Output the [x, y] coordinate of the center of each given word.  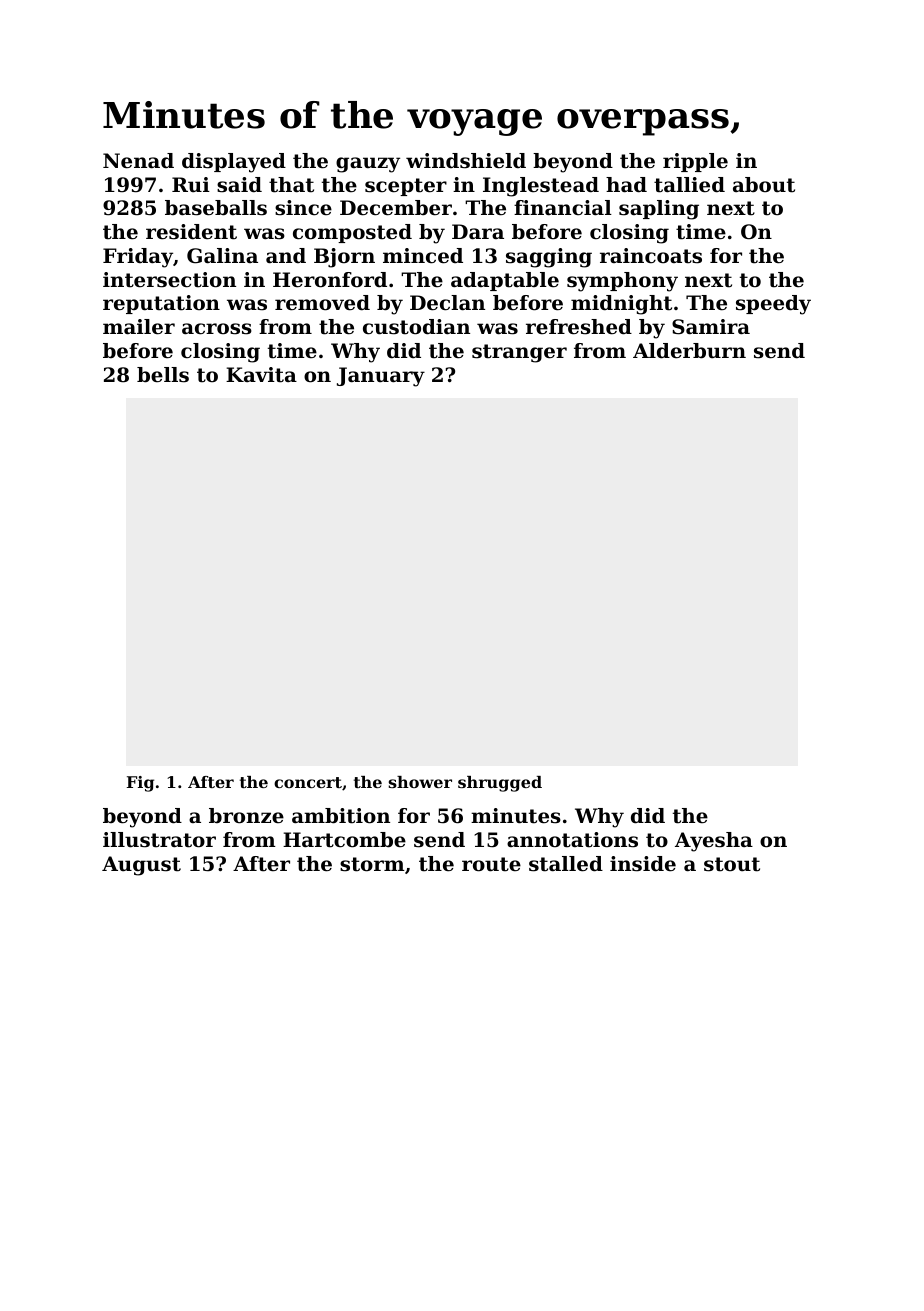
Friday [138, 258]
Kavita [261, 375]
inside [643, 864]
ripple [695, 162]
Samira [711, 327]
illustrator [159, 840]
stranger [519, 353]
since [303, 208]
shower [420, 782]
